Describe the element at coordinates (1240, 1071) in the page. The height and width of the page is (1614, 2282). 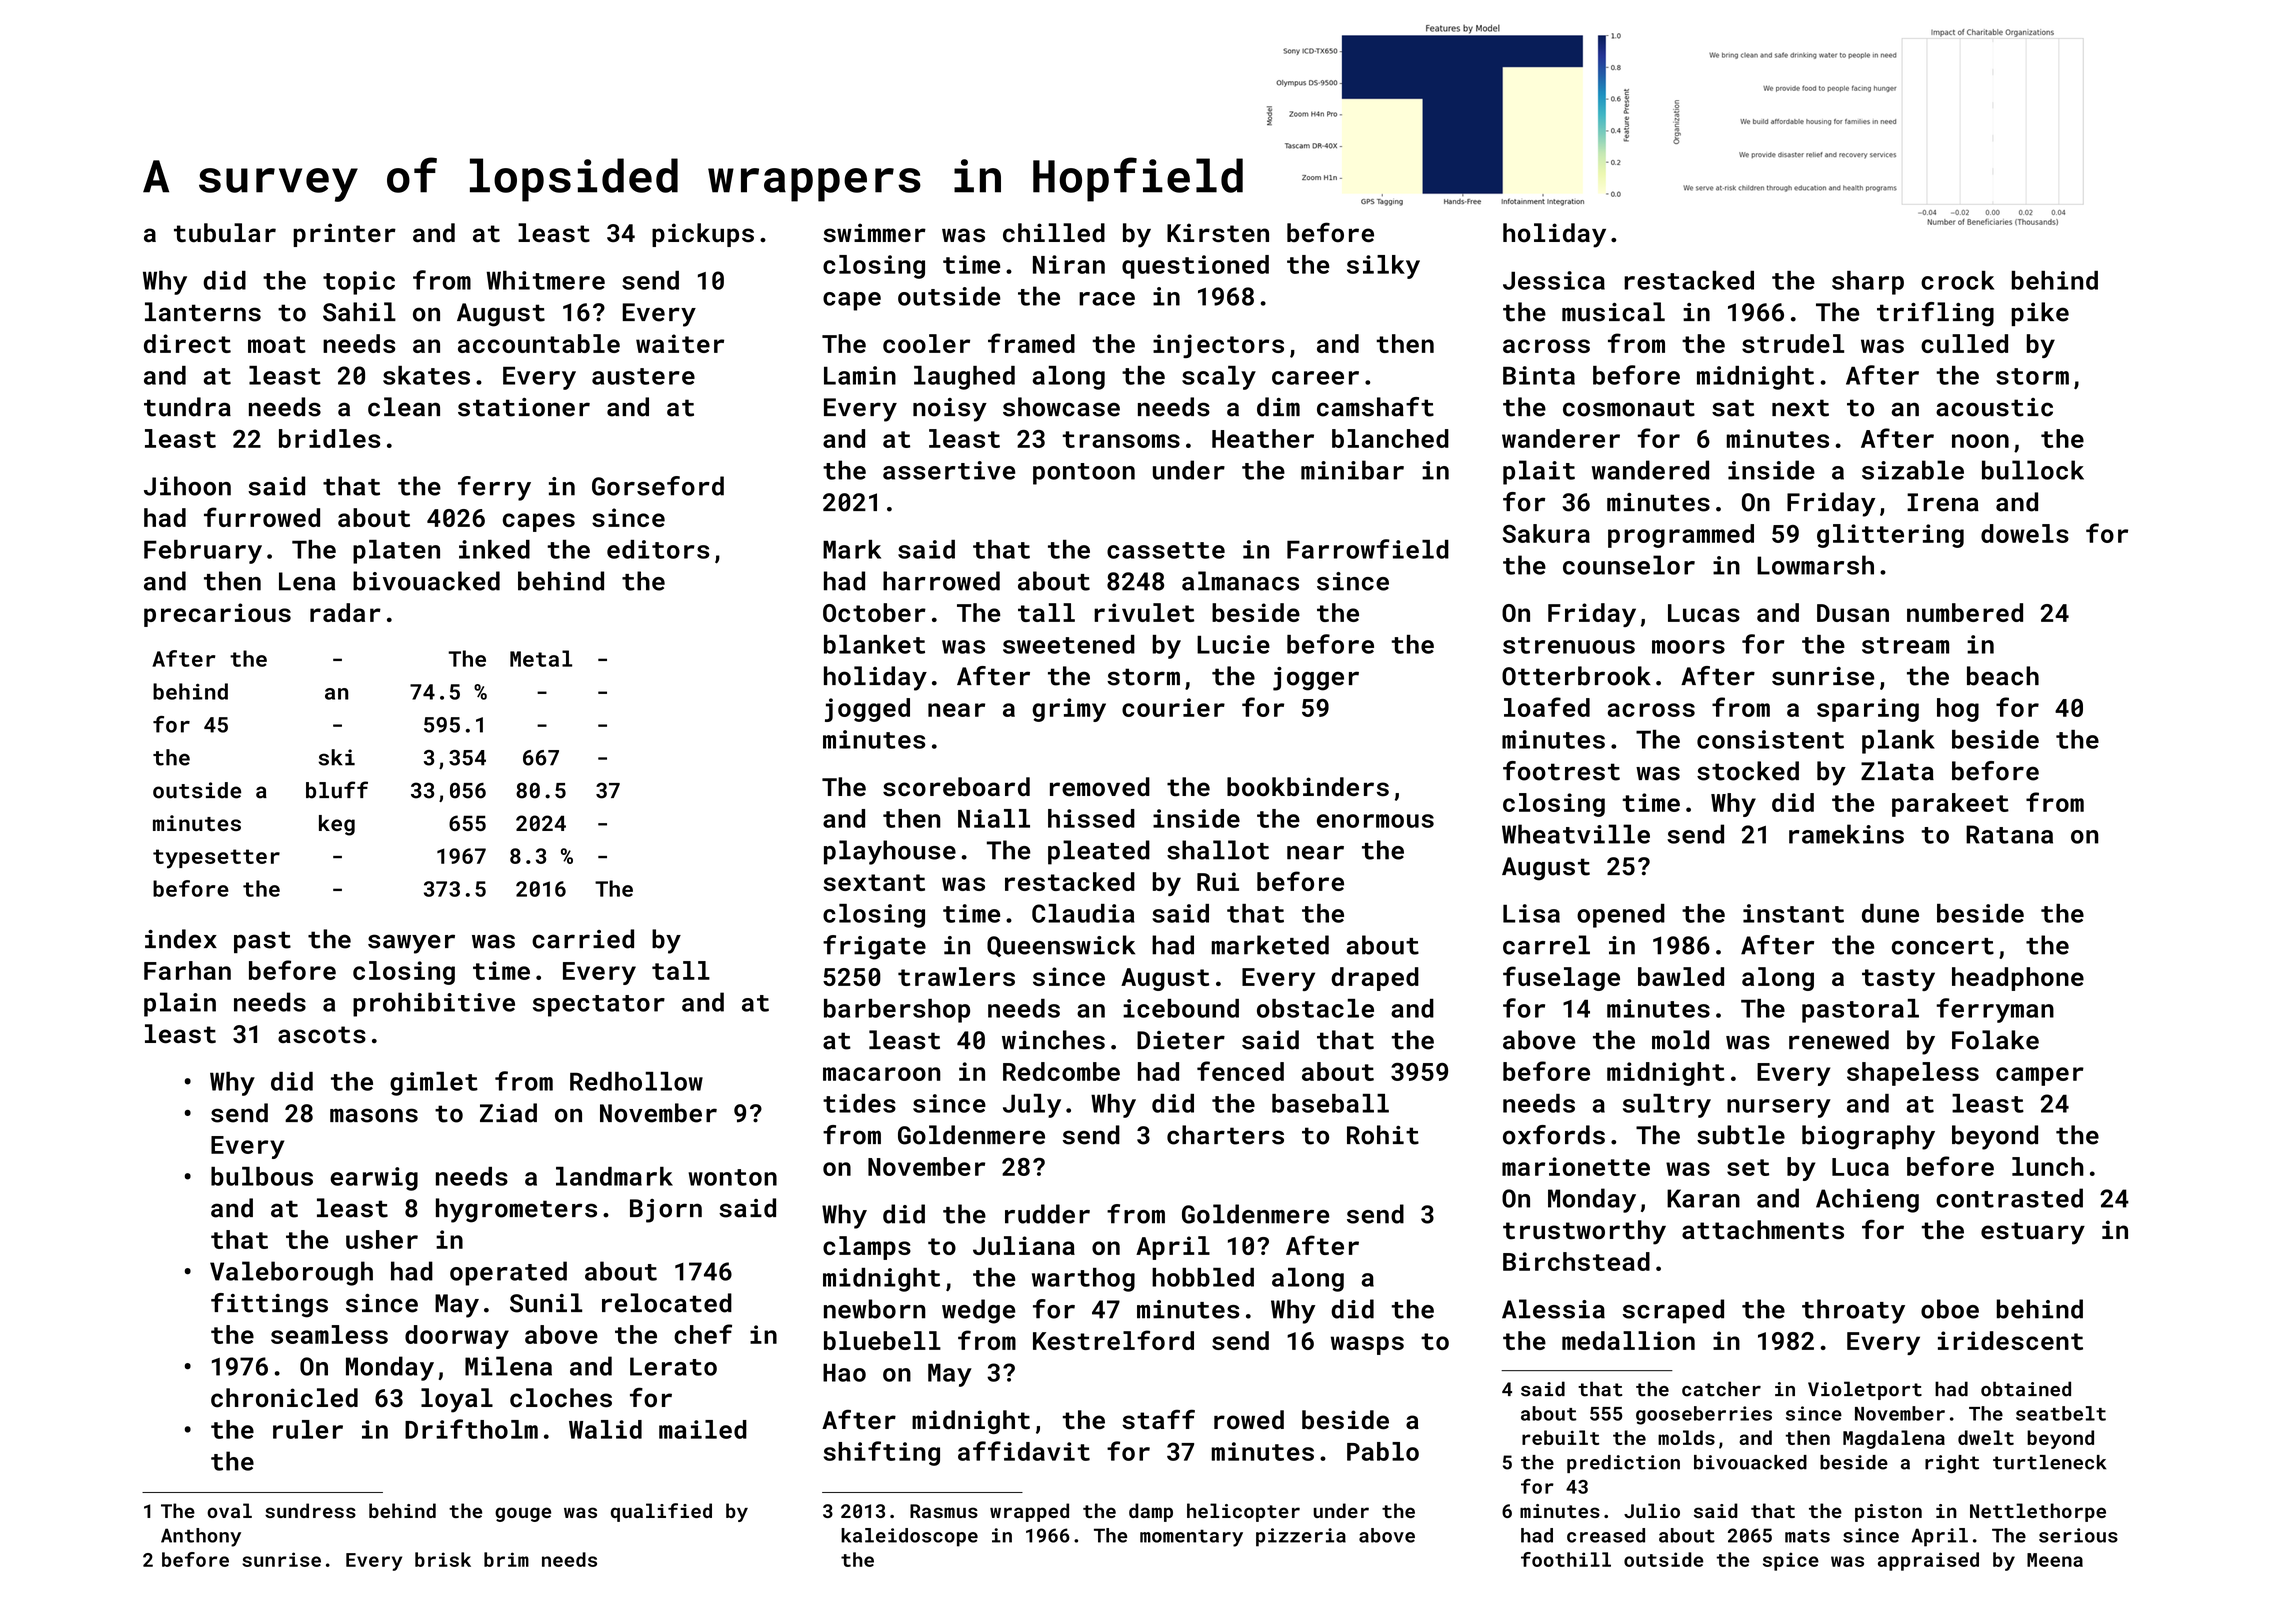
I see `fenced` at that location.
